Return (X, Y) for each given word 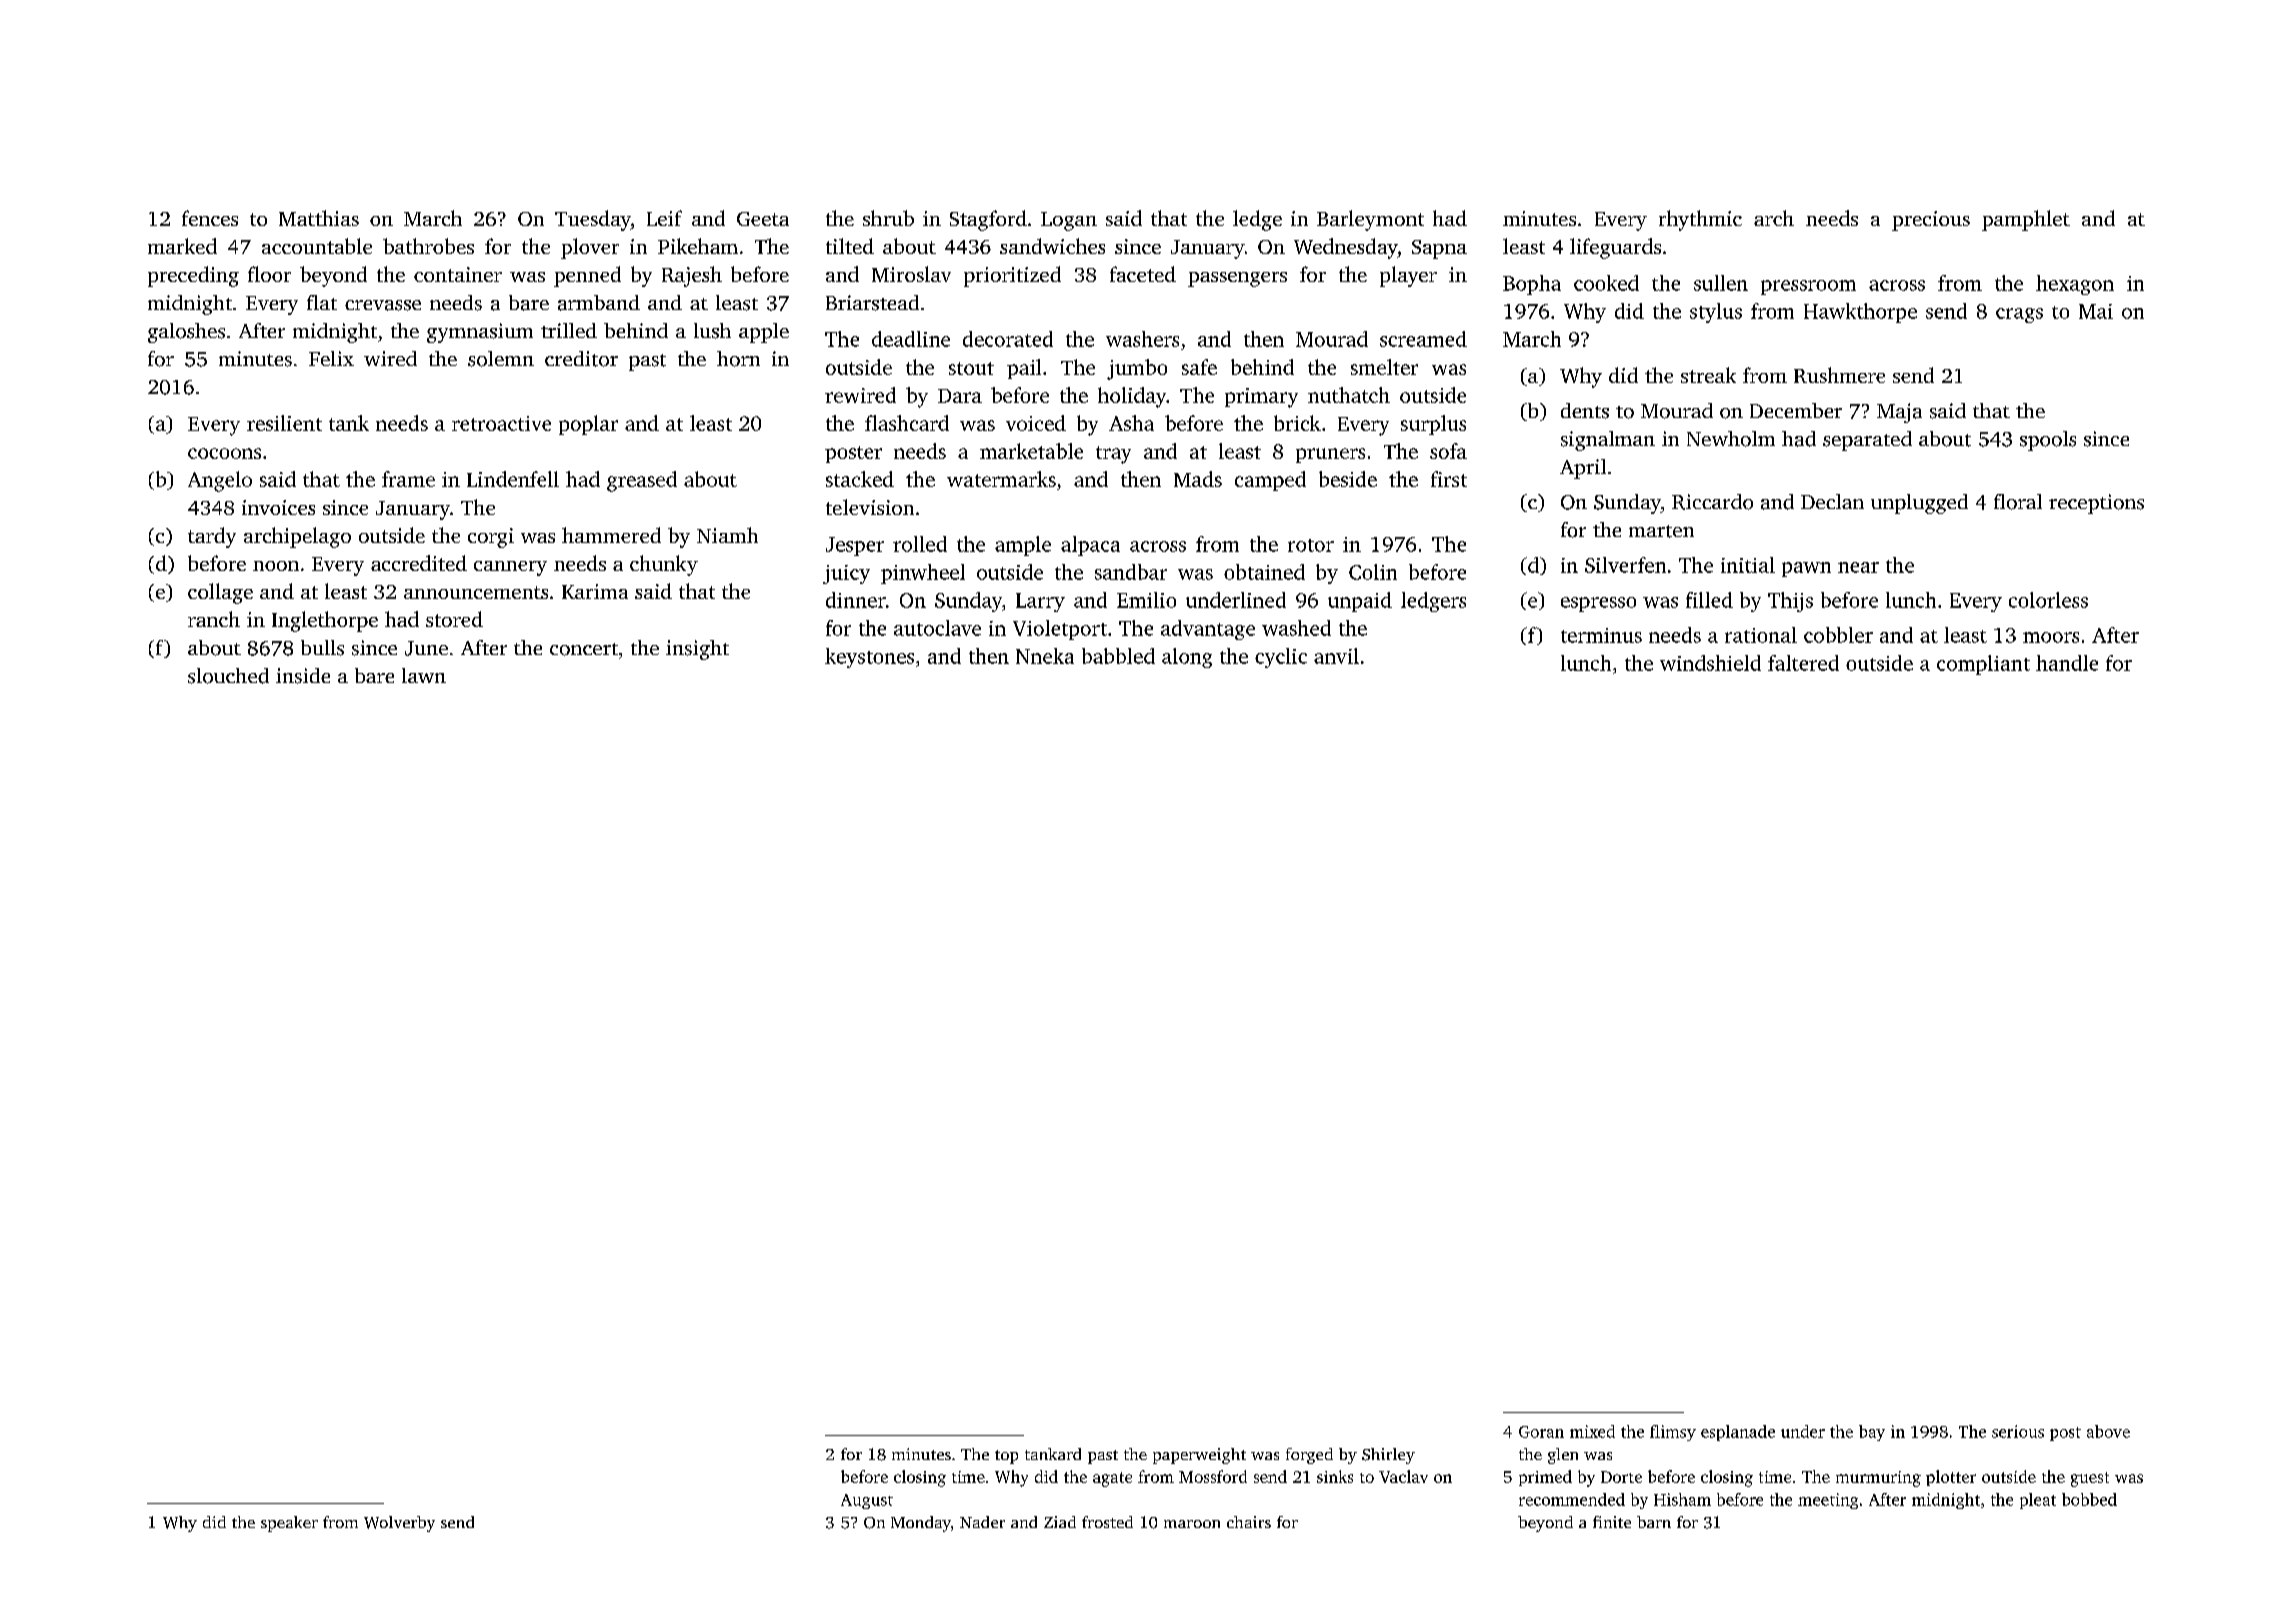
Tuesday (593, 220)
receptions (2096, 504)
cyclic (1281, 658)
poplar (588, 425)
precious (1931, 221)
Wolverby (399, 1524)
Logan (1069, 221)
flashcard (907, 423)
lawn (424, 675)
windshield (1710, 663)
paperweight (1199, 1456)
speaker (289, 1524)
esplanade (1738, 1433)
